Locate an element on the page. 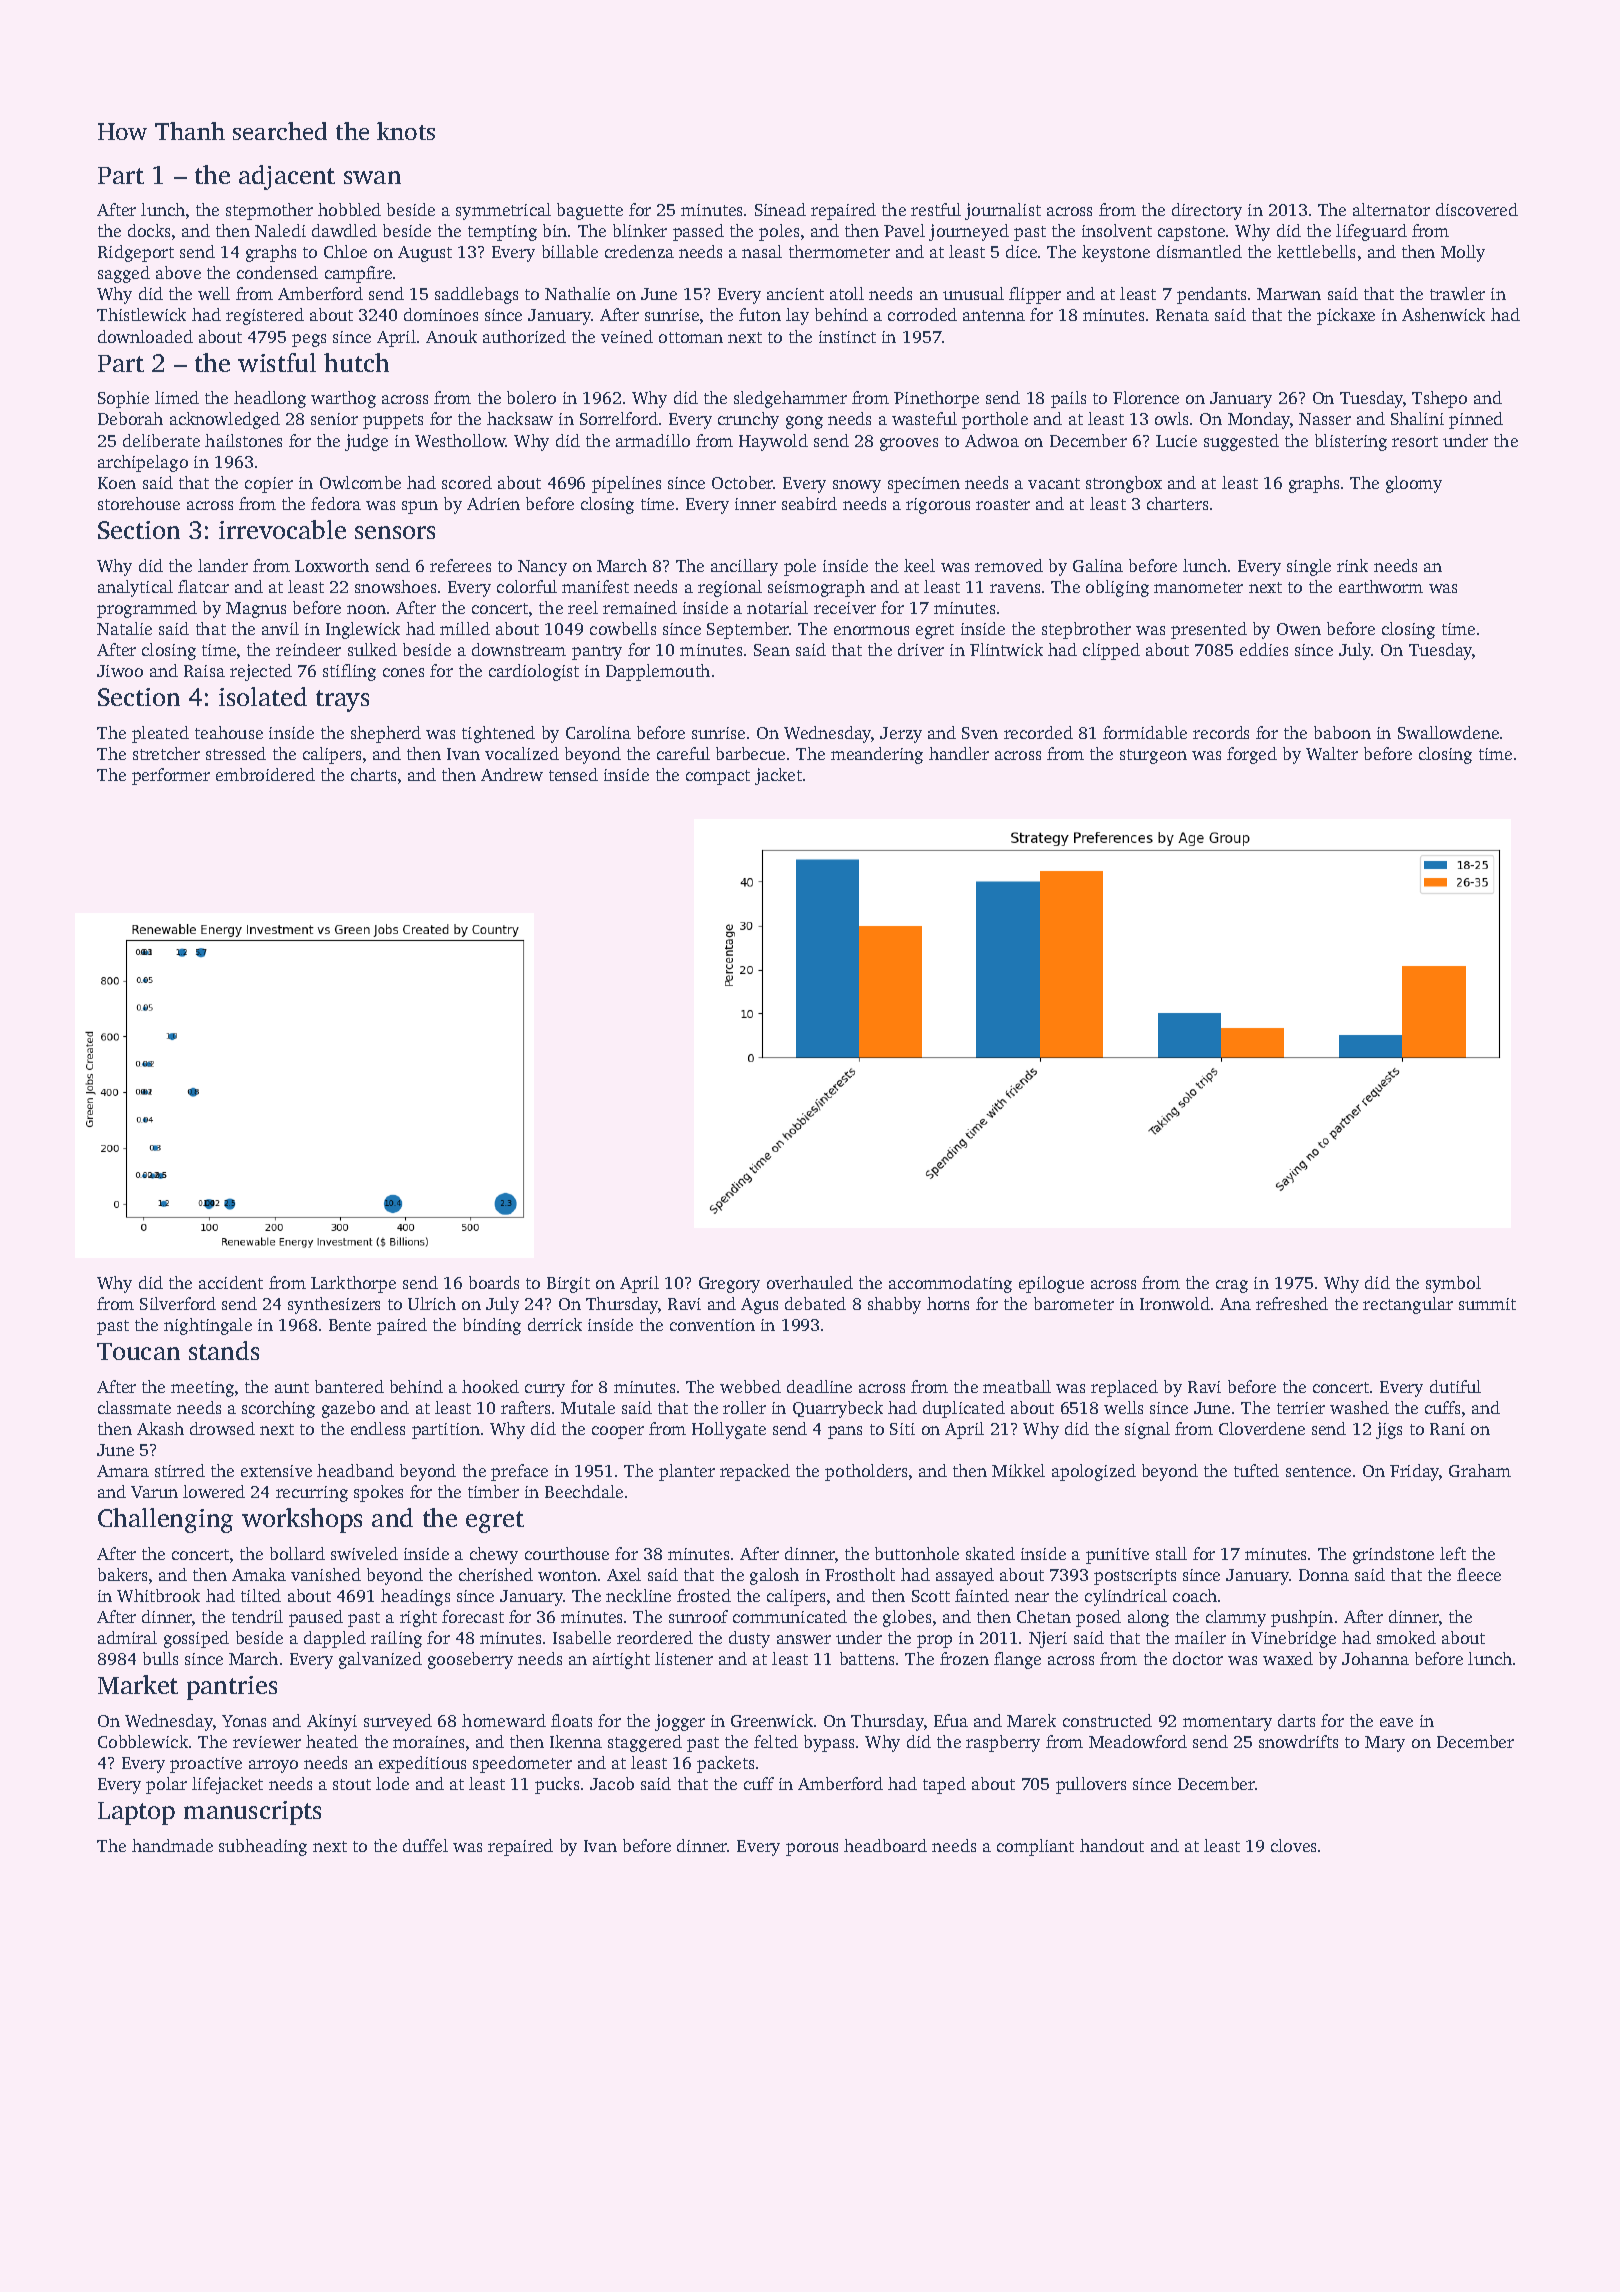 The width and height of the document is (1620, 2292). sentence is located at coordinates (1318, 1471).
